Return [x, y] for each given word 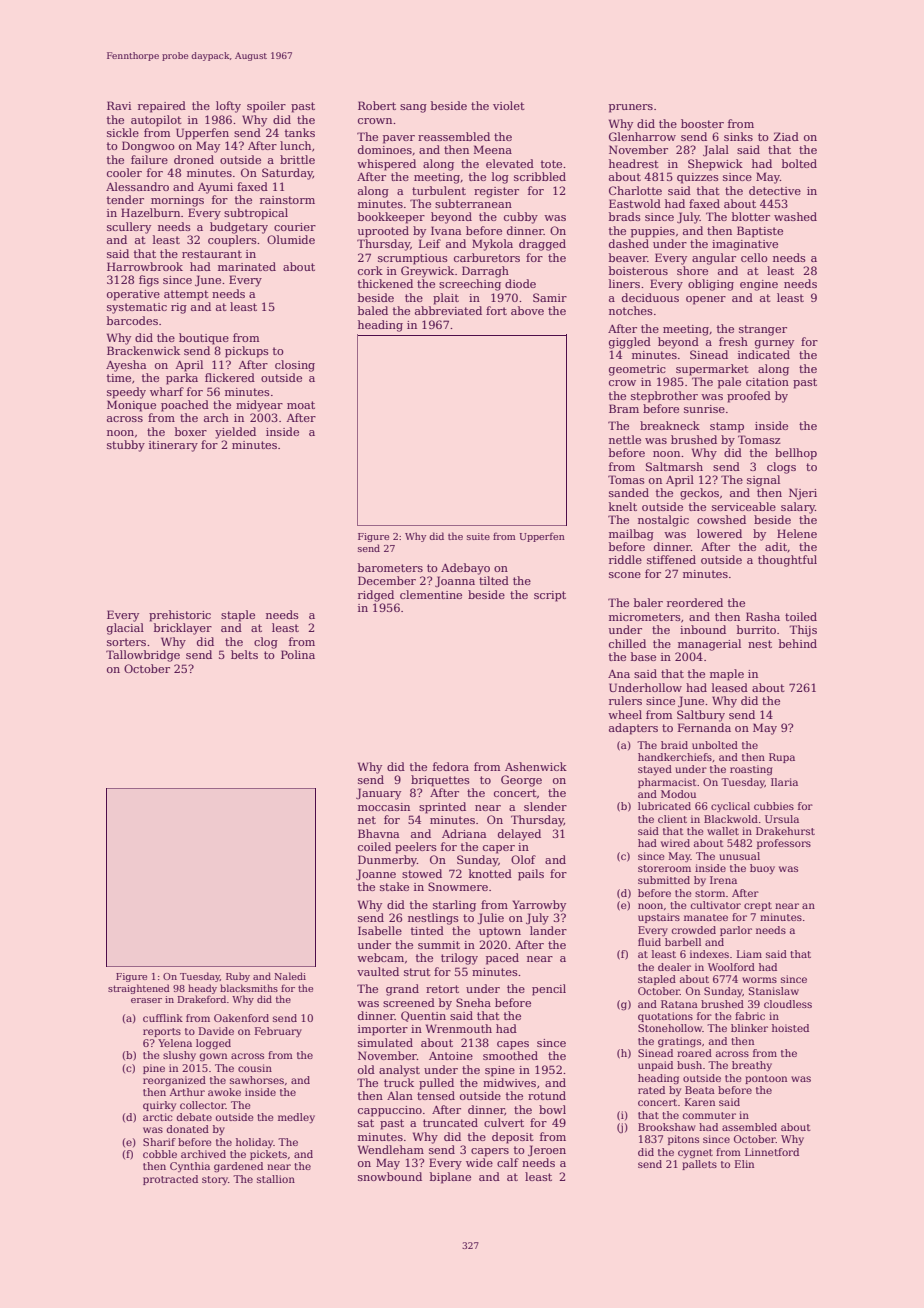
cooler [124, 172]
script [550, 596]
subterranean [473, 203]
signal [763, 481]
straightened [139, 989]
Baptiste [760, 232]
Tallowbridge [143, 656]
